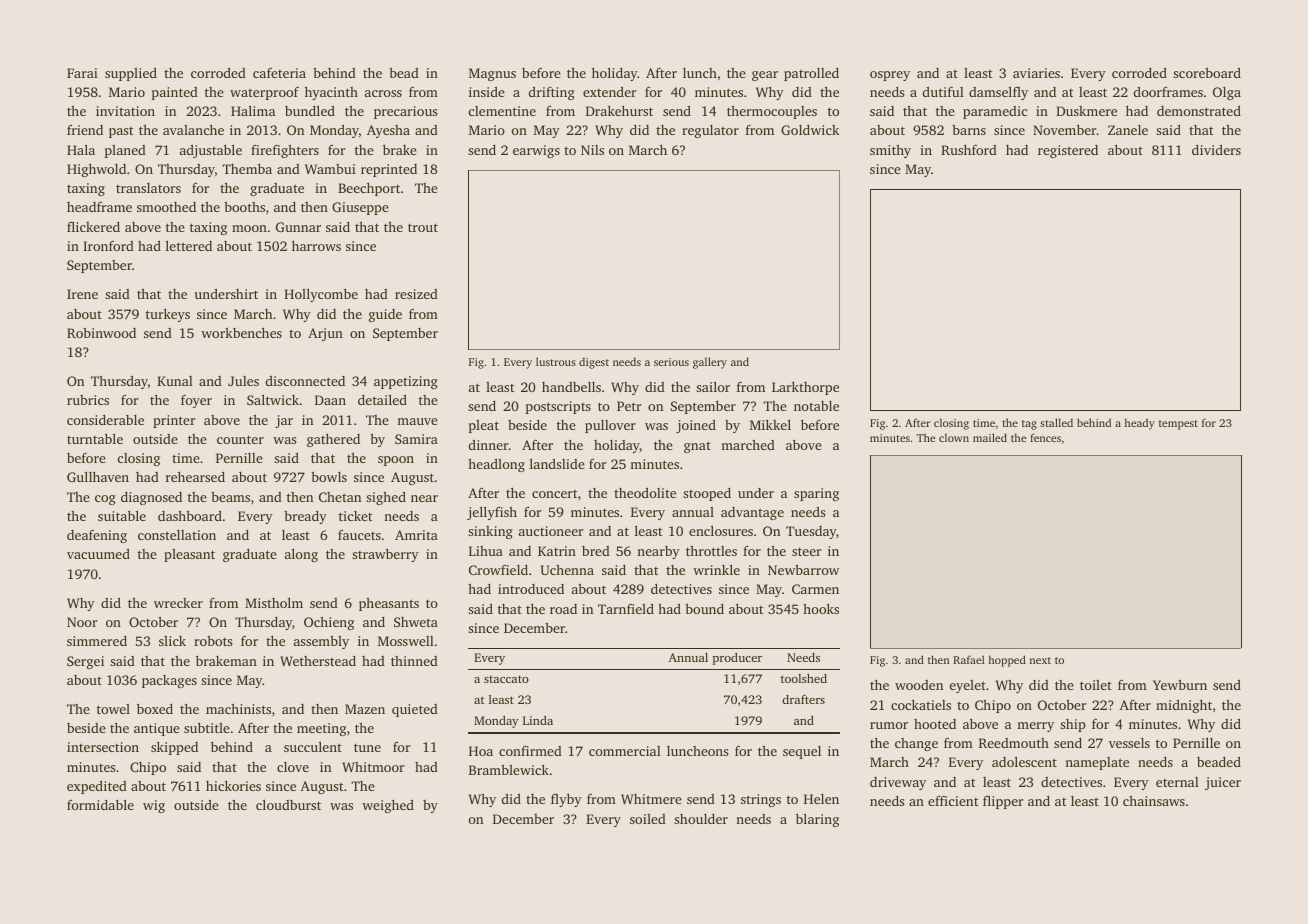 The width and height of the page is (1308, 924). I want to click on dividers, so click(1216, 149).
